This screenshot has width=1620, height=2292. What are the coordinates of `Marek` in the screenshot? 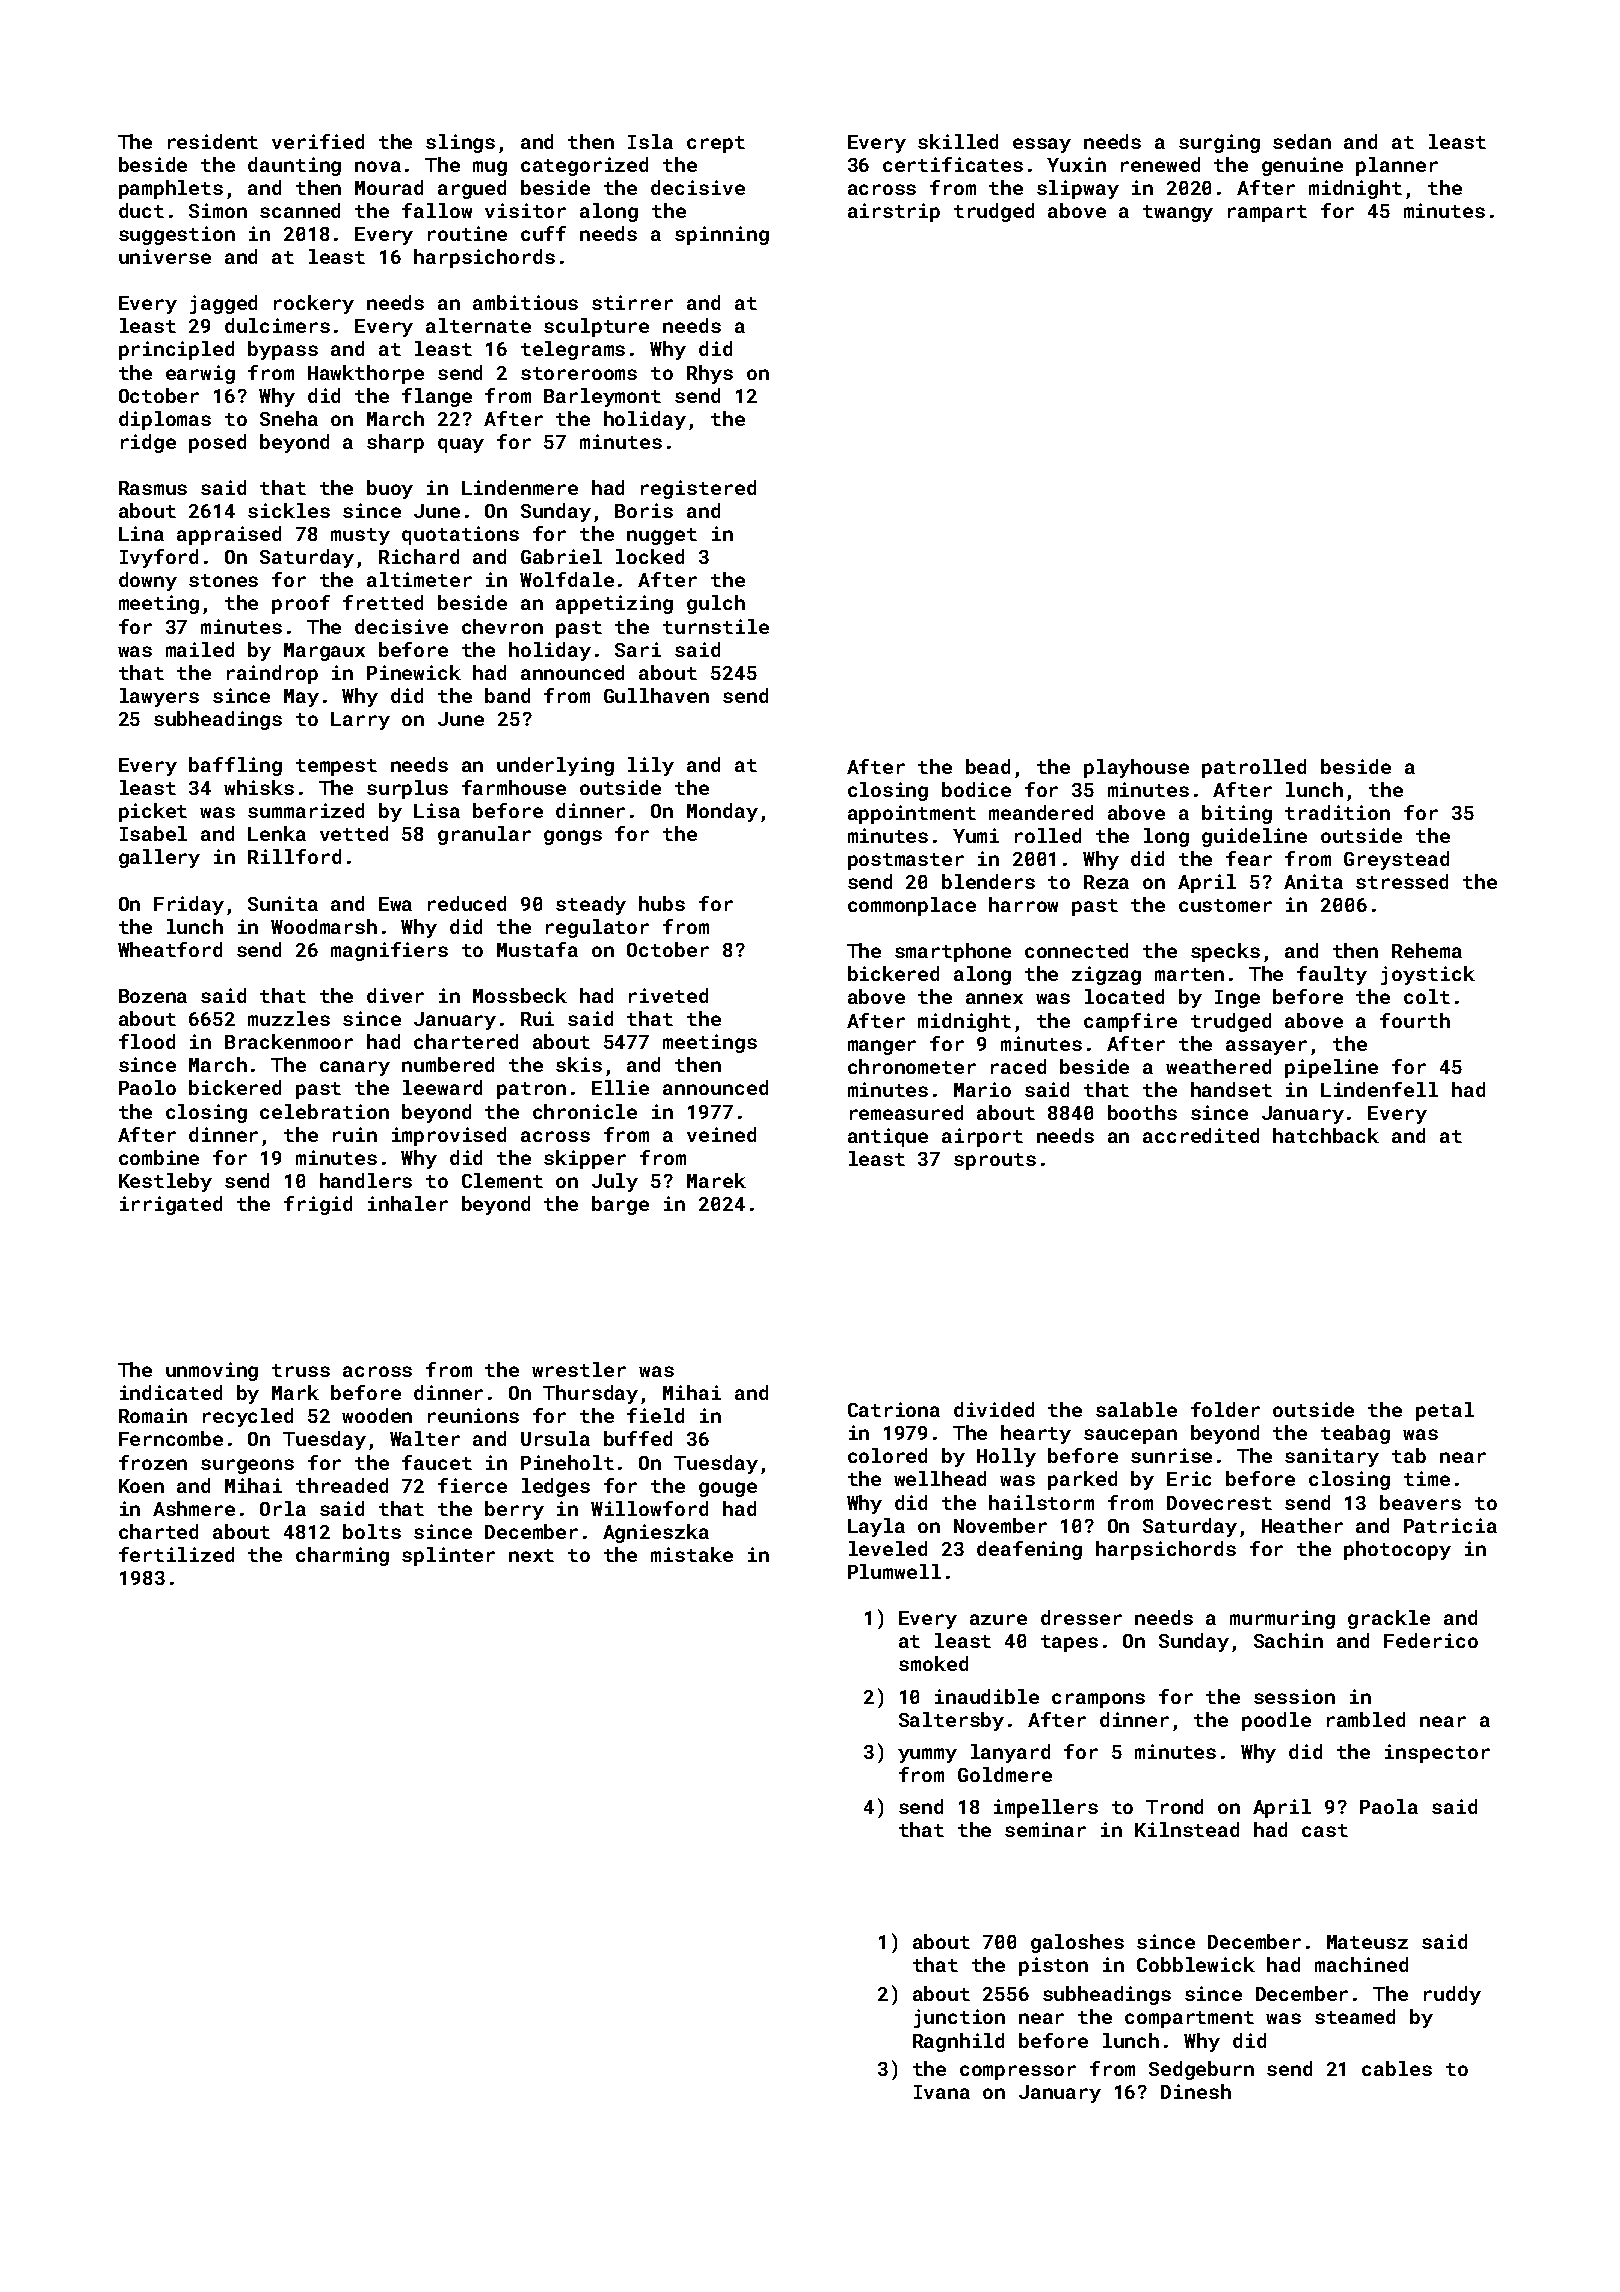 It's located at (716, 1180).
